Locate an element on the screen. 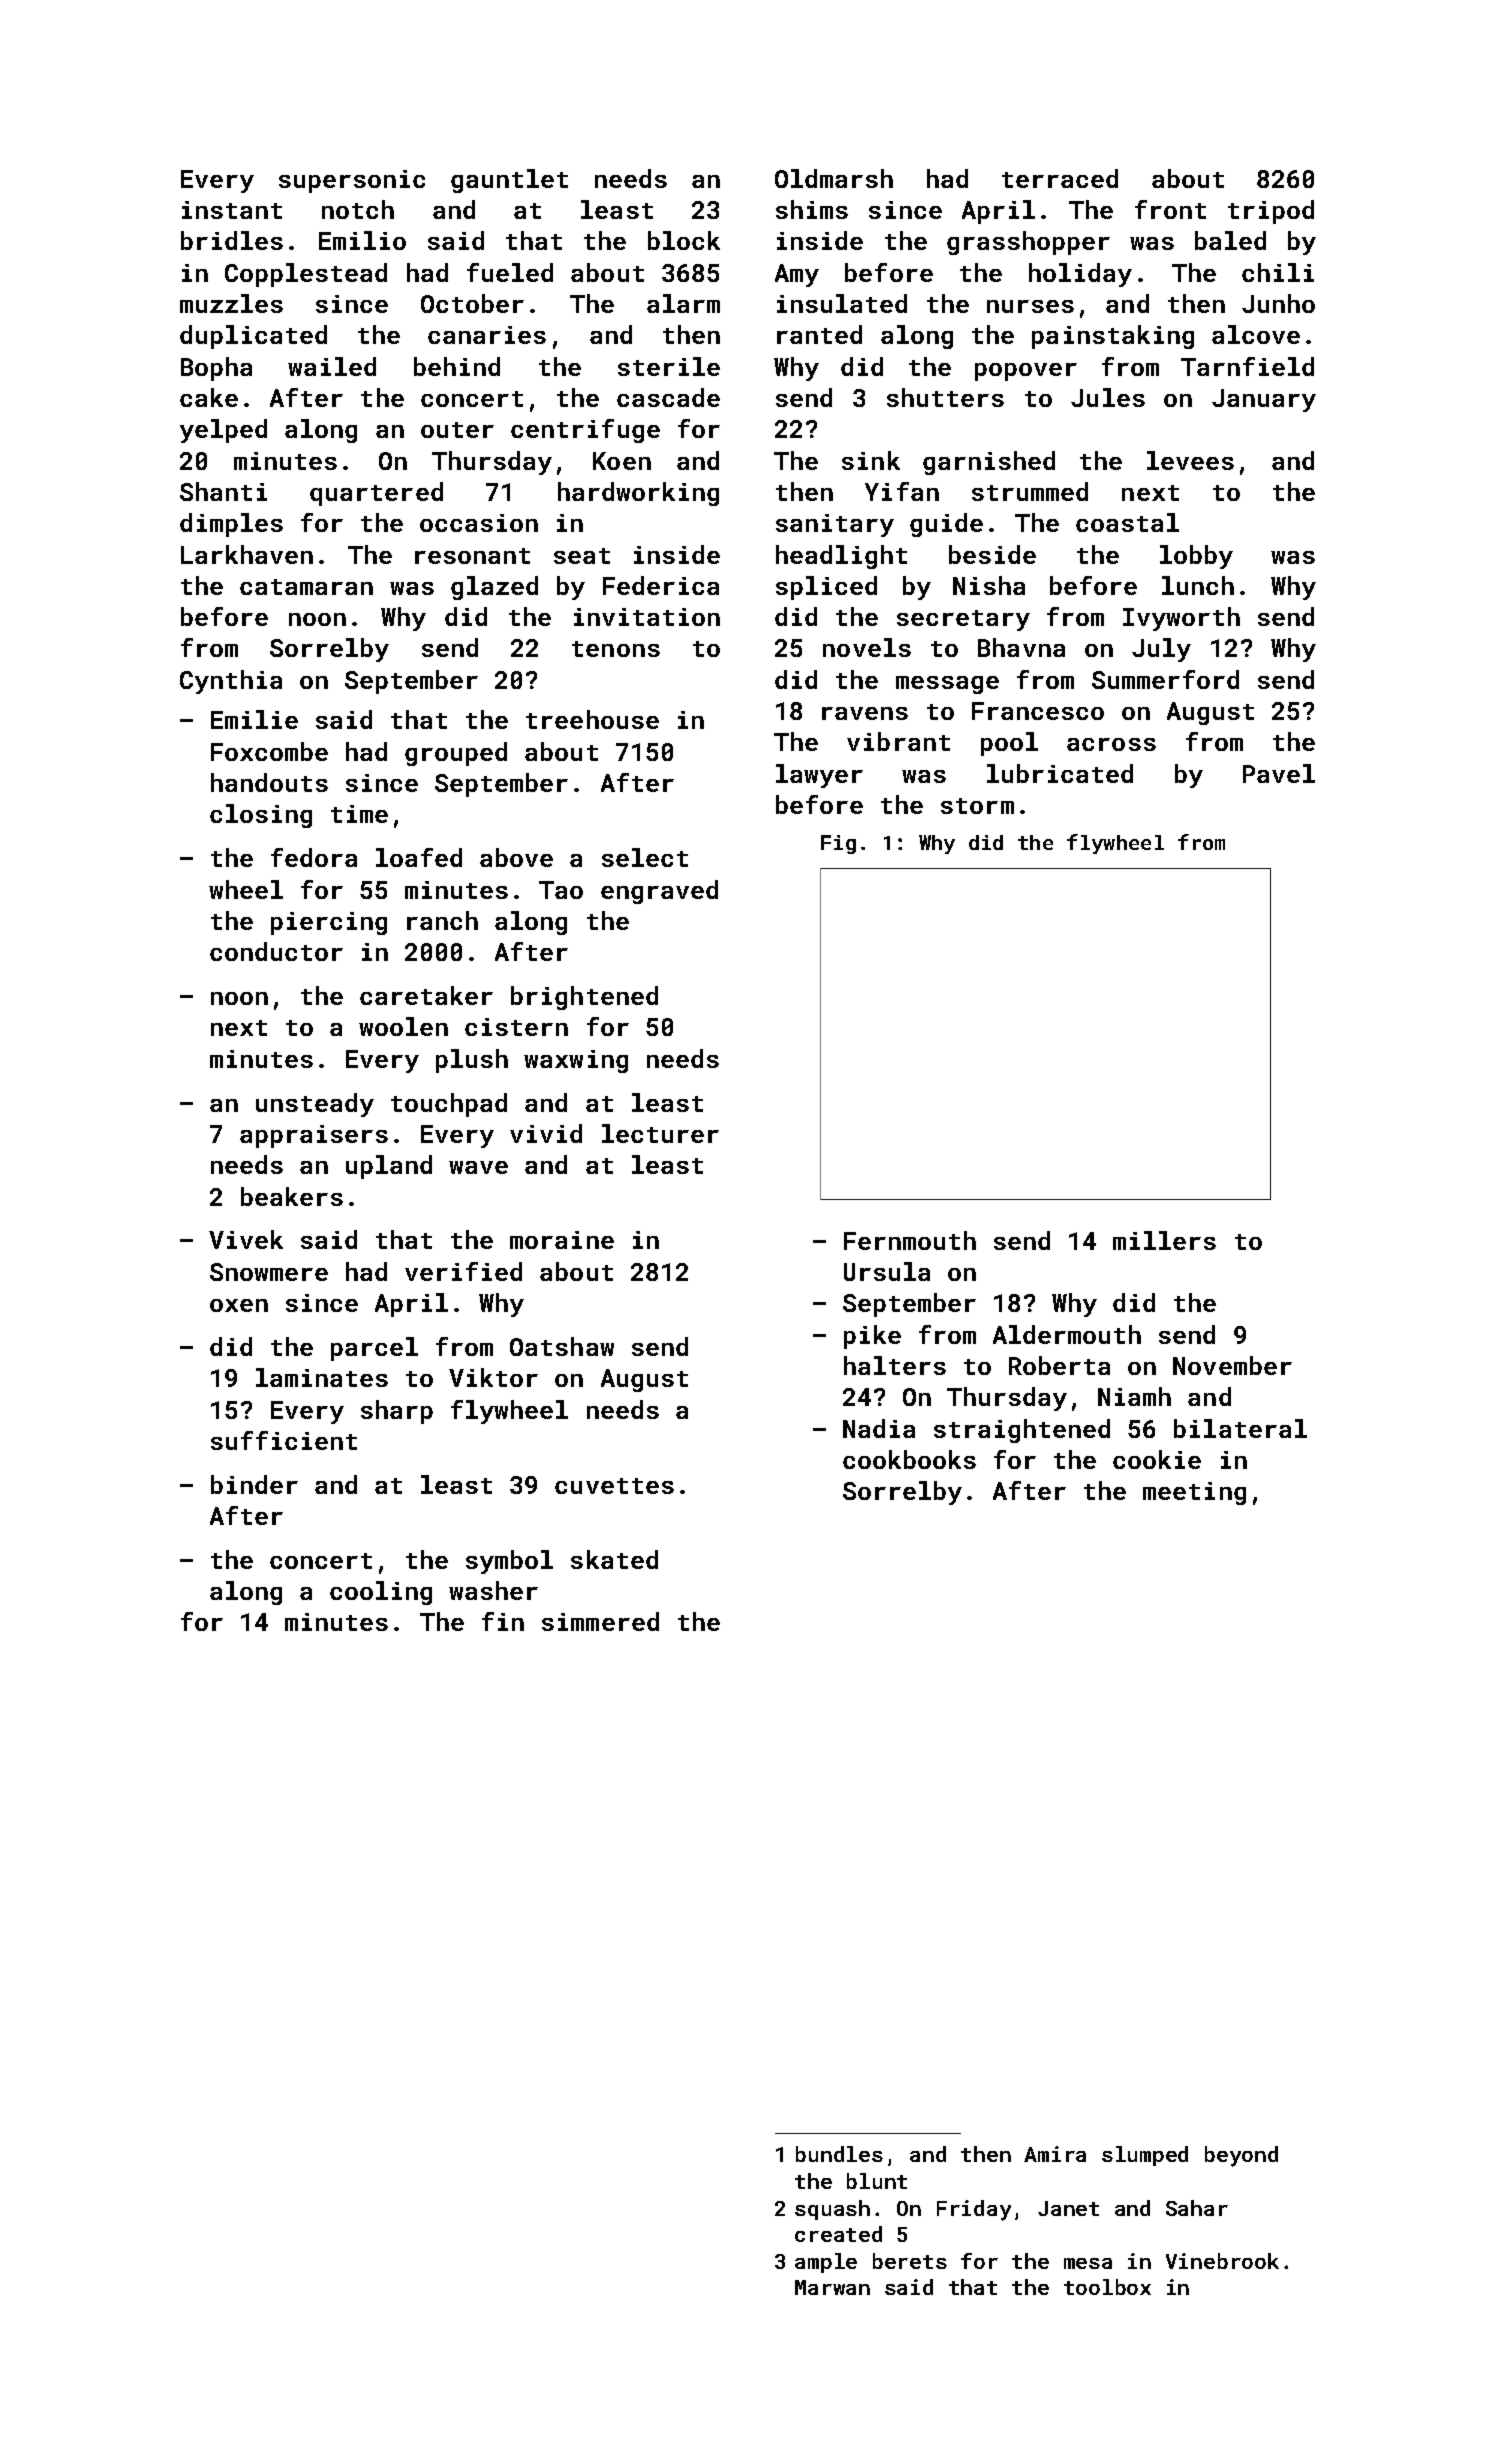  supersonic is located at coordinates (352, 181).
